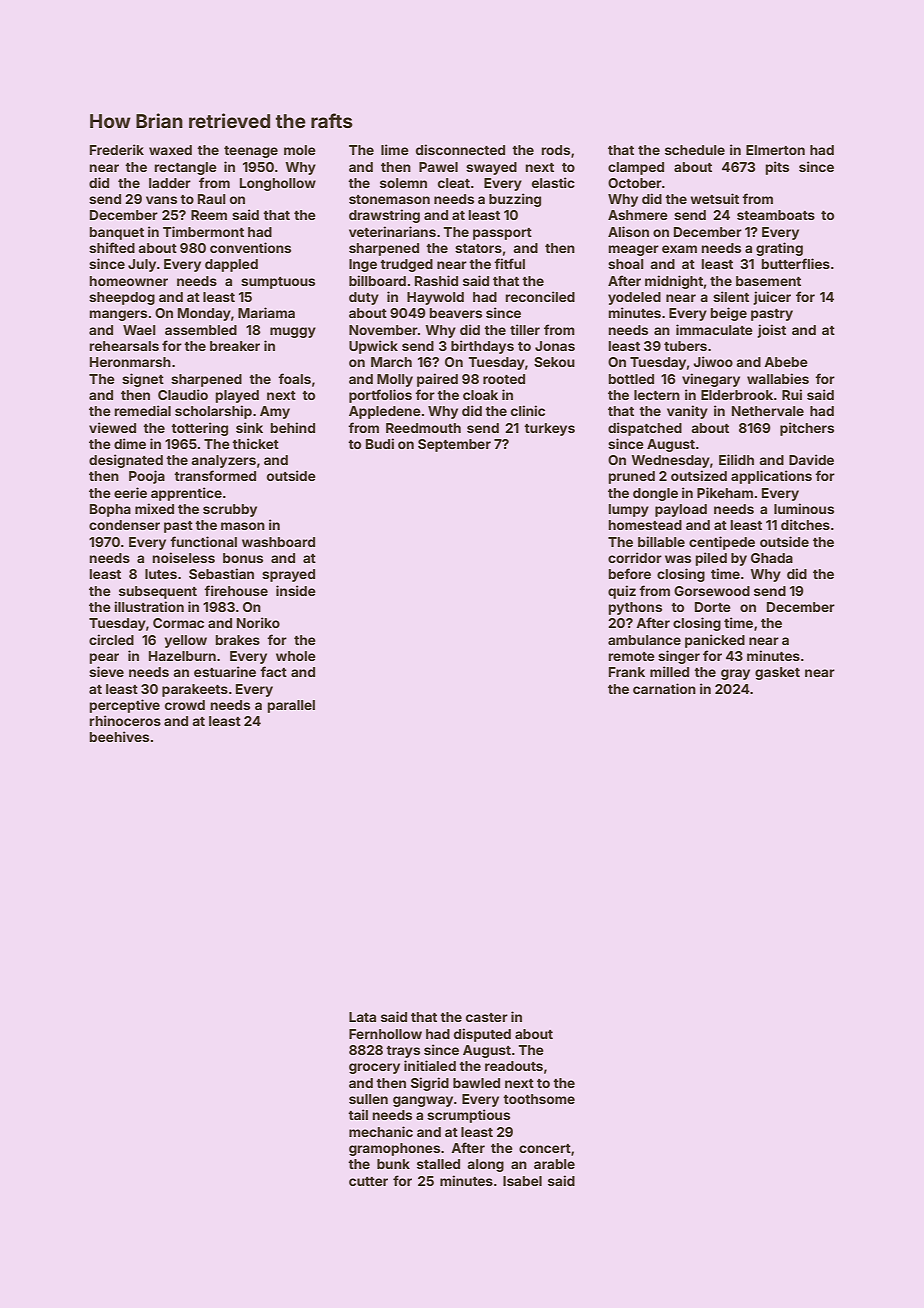  What do you see at coordinates (775, 150) in the screenshot?
I see `Elmerton` at bounding box center [775, 150].
